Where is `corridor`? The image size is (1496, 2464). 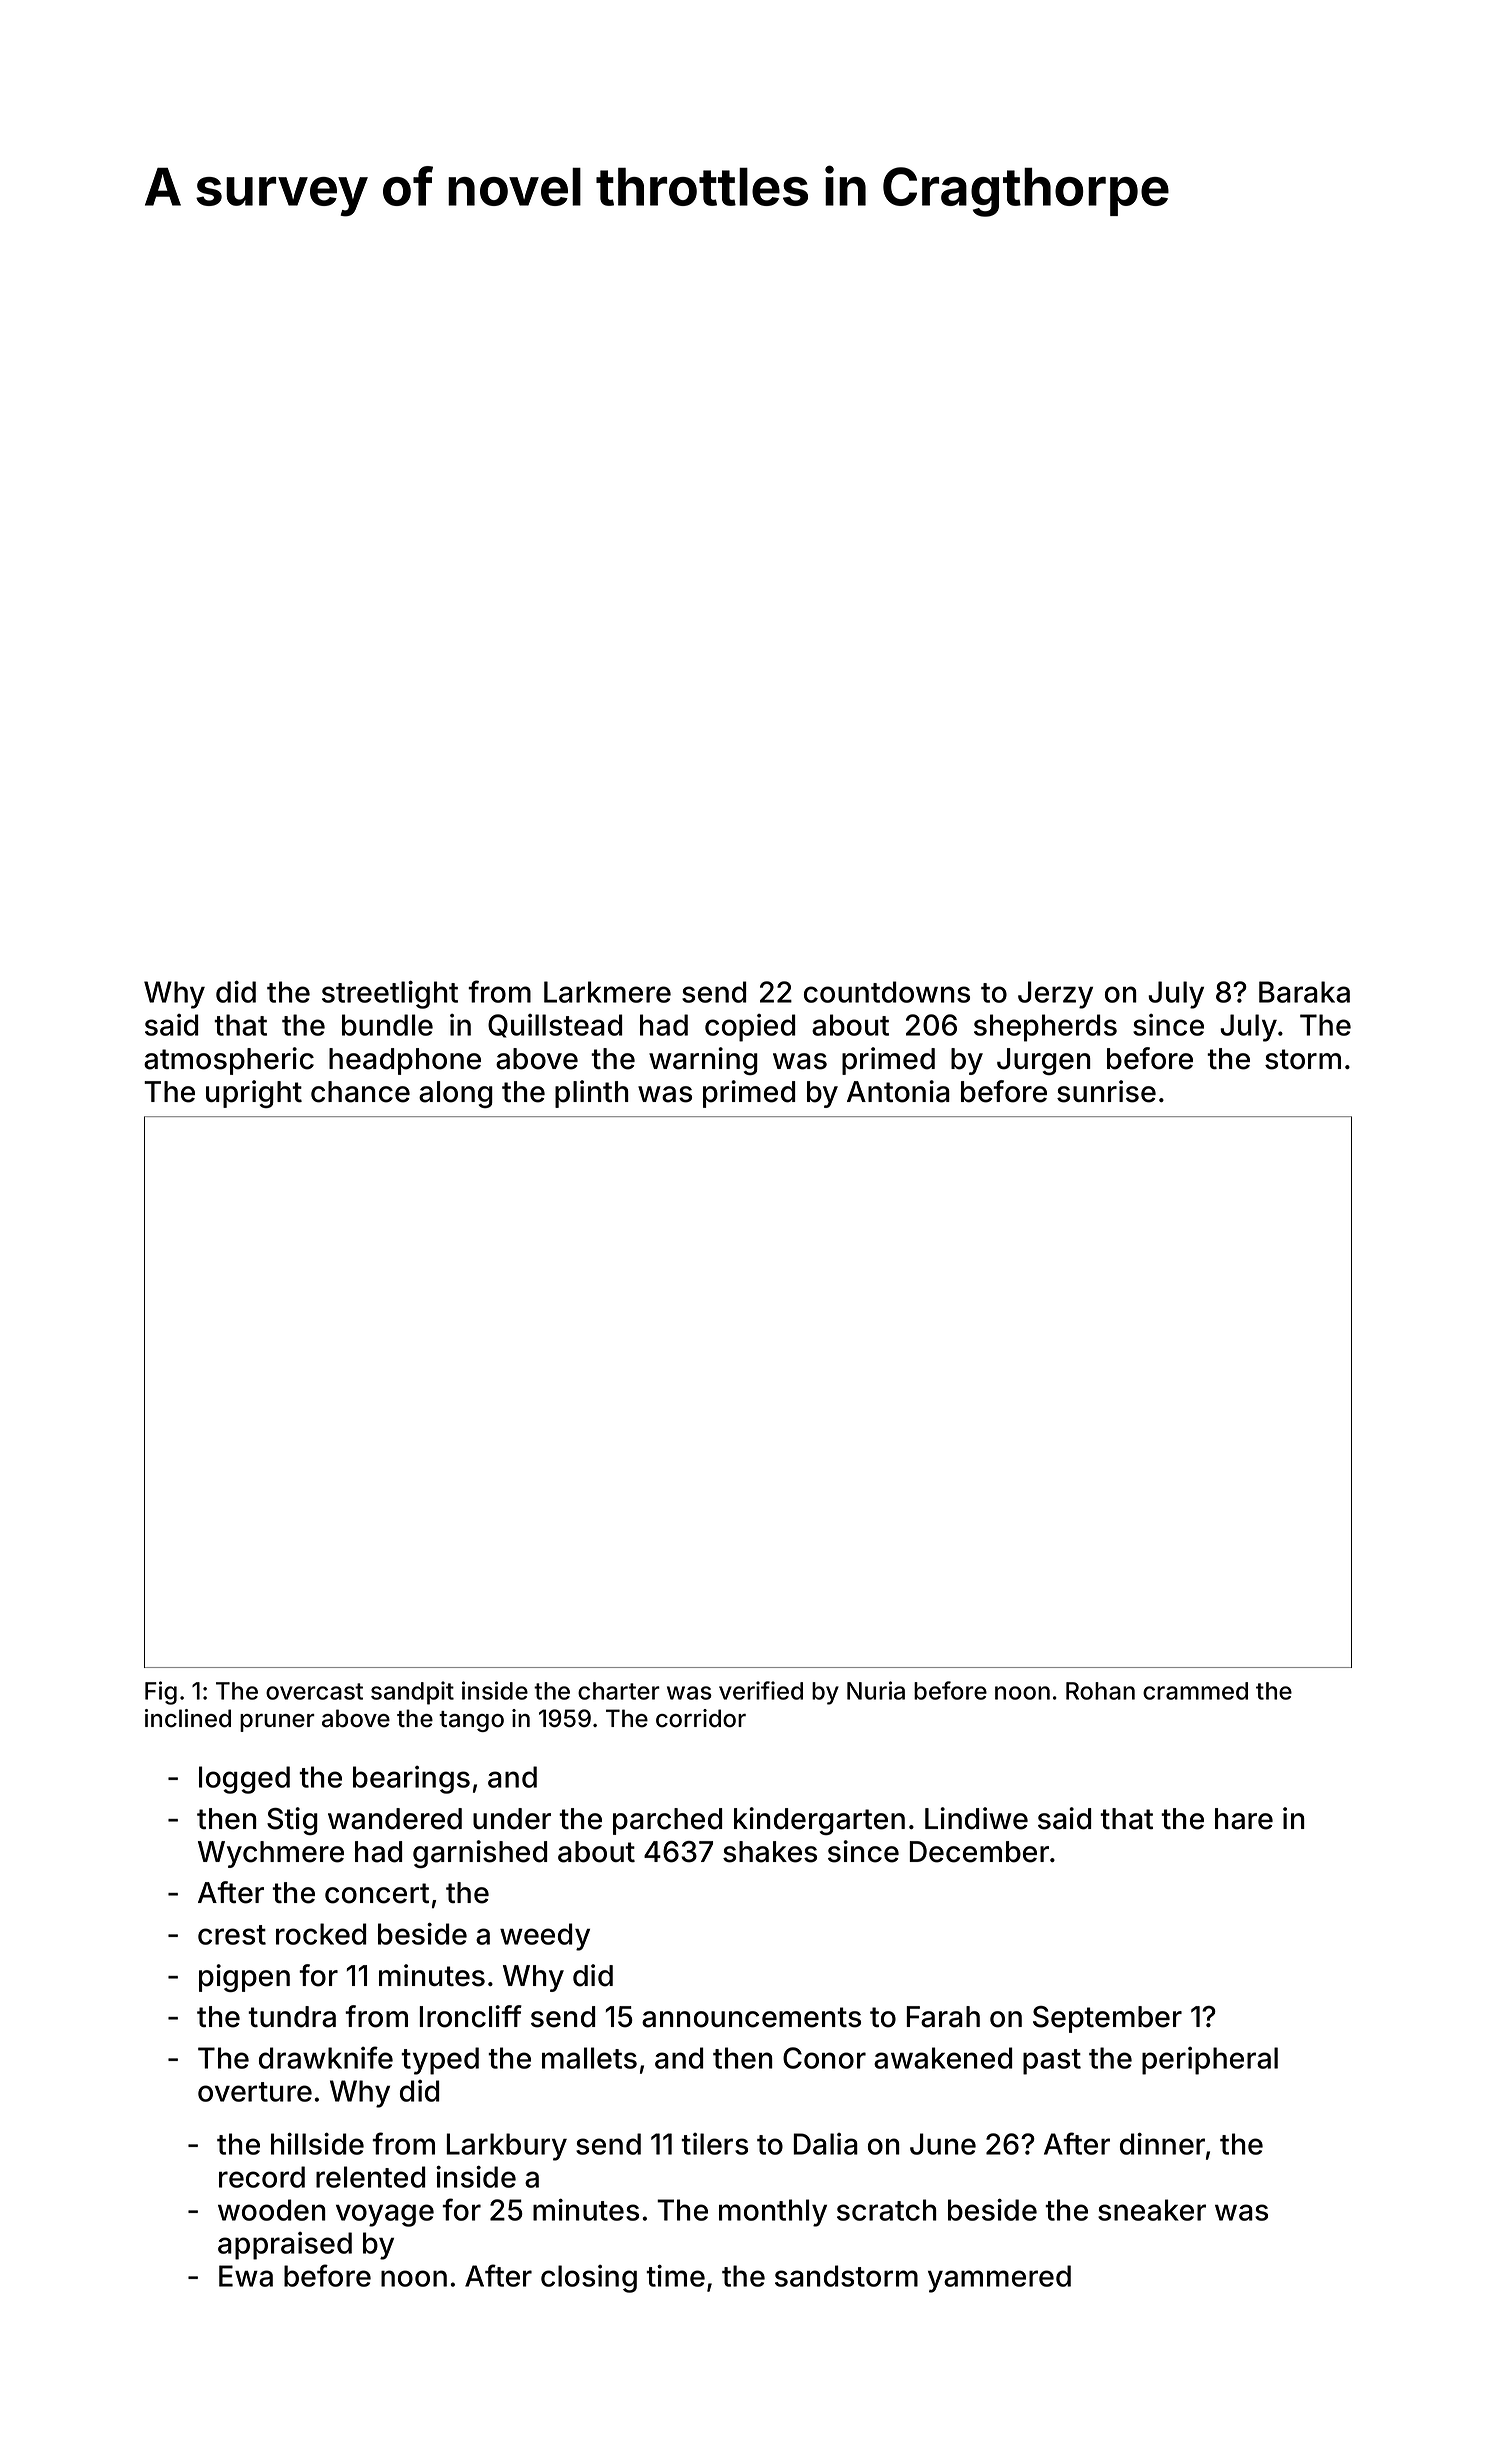
corridor is located at coordinates (701, 1718).
